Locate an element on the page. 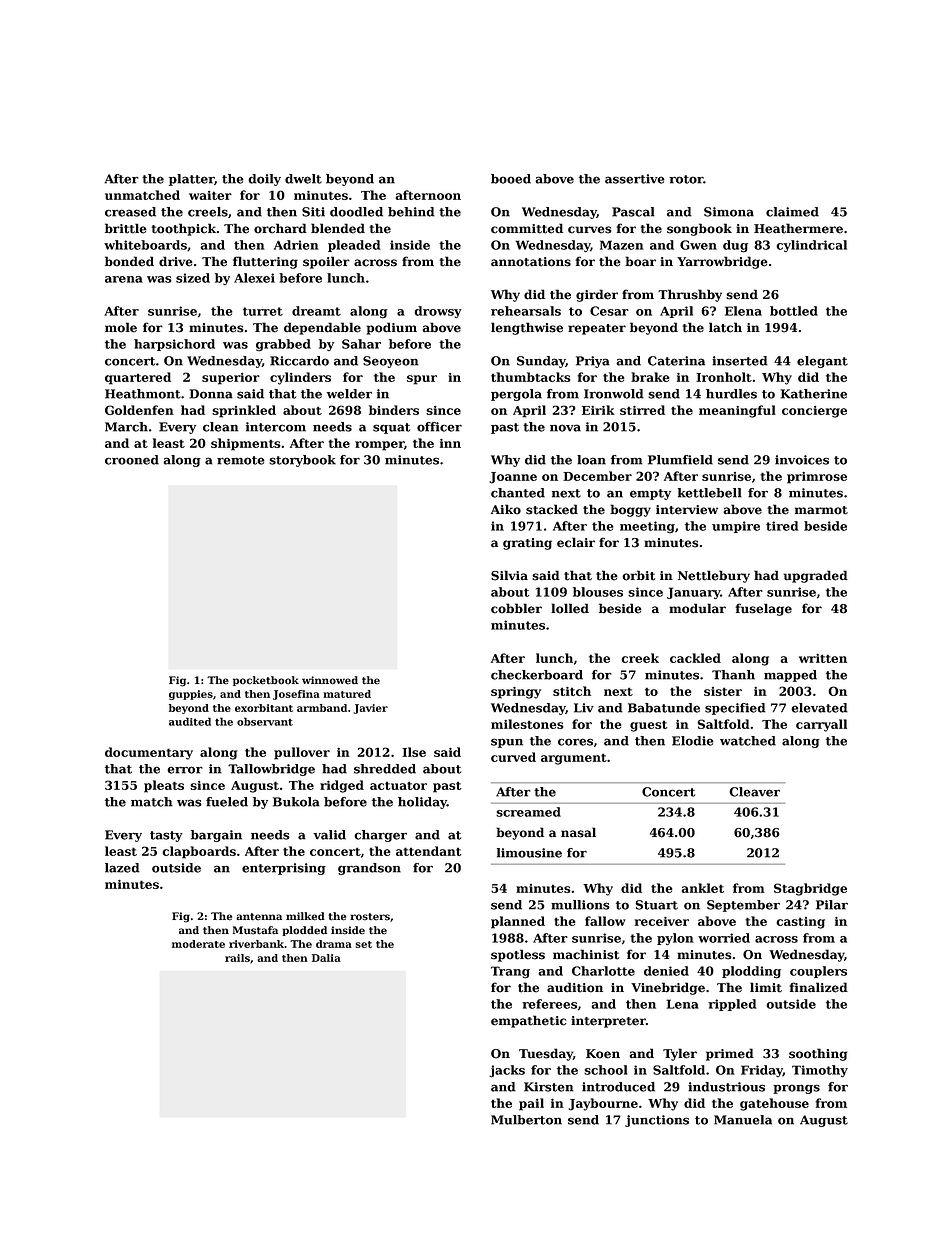 This document has height=1233, width=952. Mulberton is located at coordinates (526, 1120).
